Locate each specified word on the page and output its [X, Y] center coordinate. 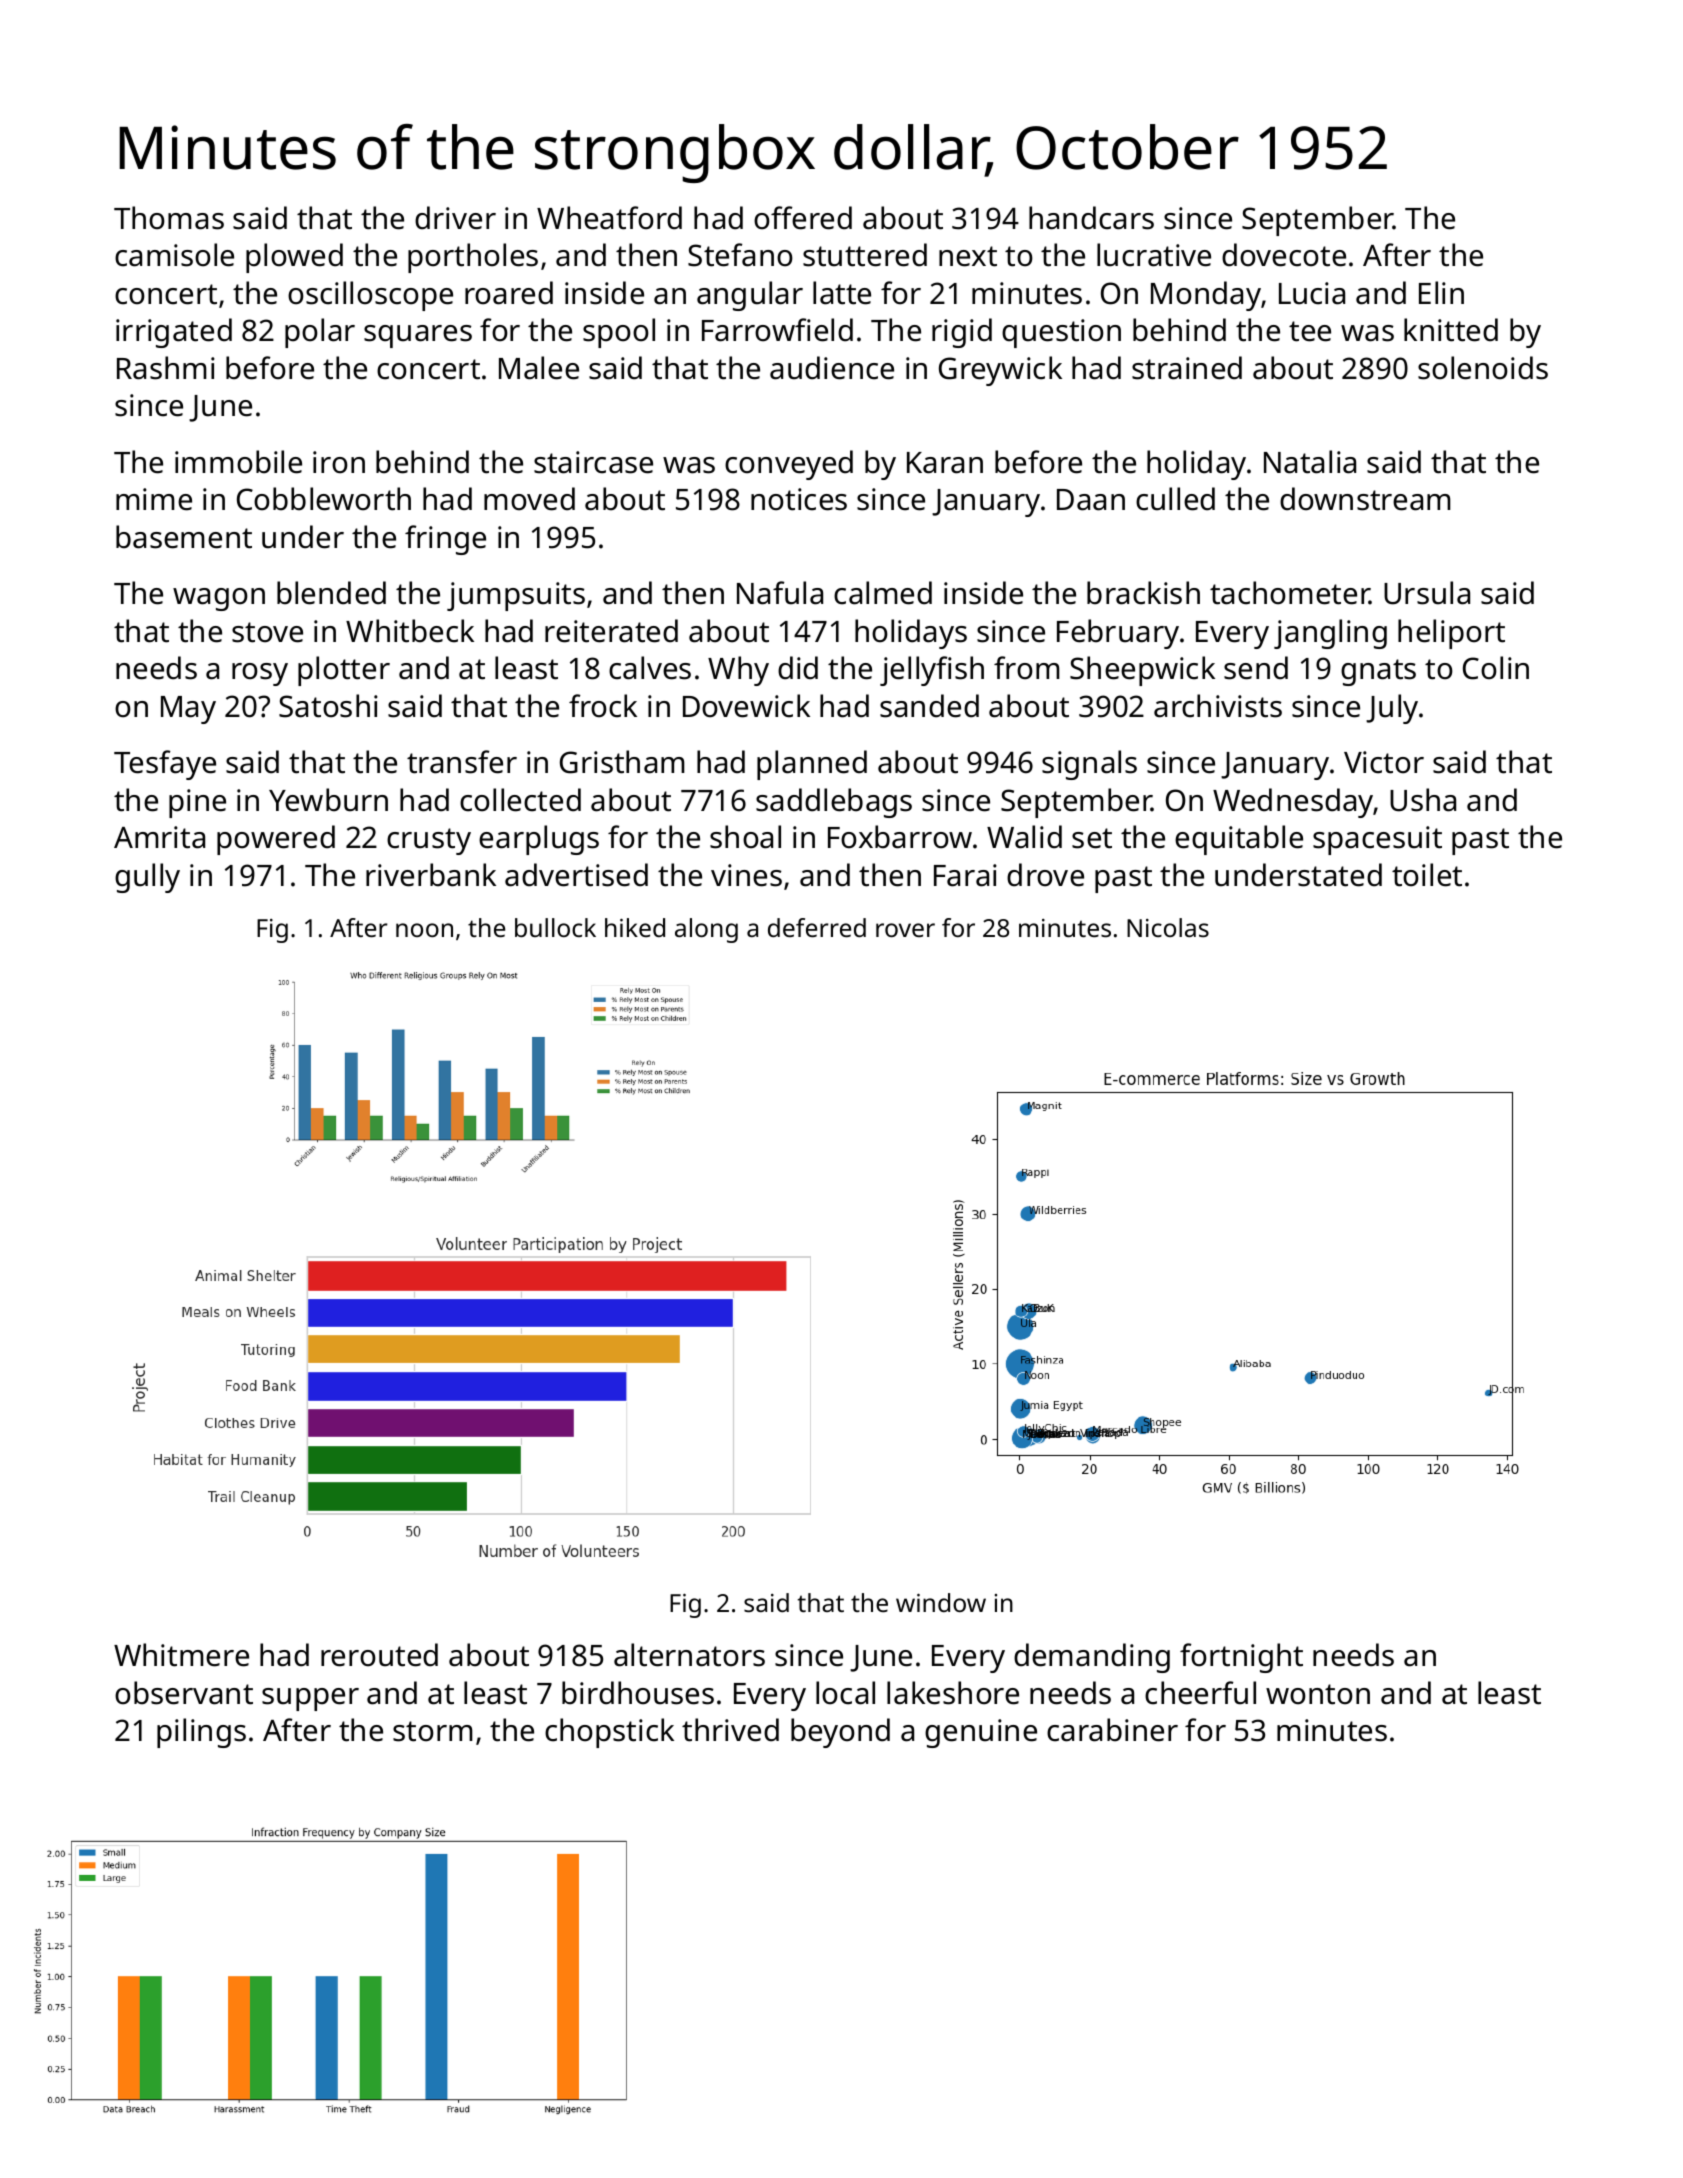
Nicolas [1168, 927]
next [968, 256]
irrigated [174, 333]
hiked [635, 927]
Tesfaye [165, 765]
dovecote [1284, 255]
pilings [201, 1733]
